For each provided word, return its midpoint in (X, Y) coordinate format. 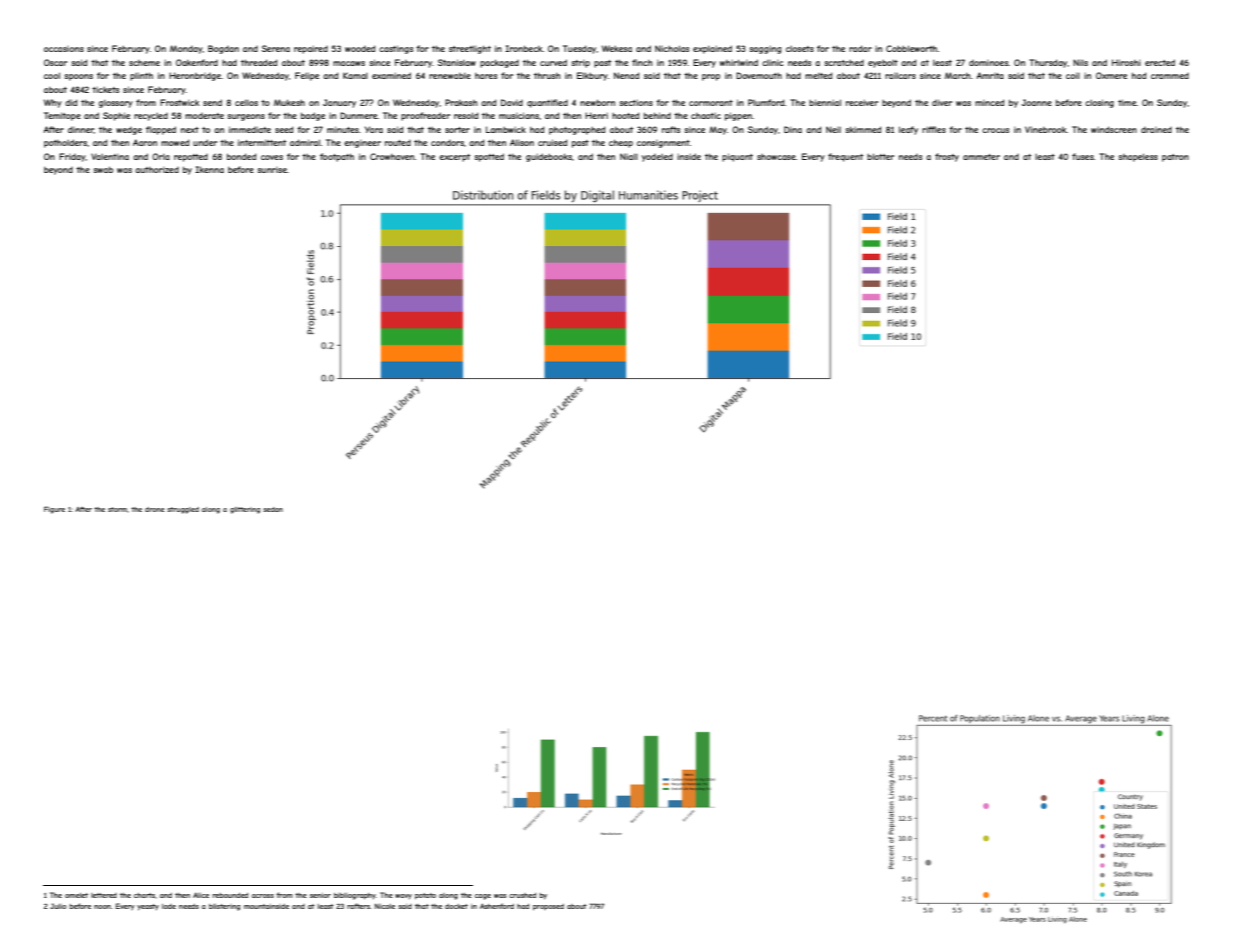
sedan (273, 509)
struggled (183, 510)
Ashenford (497, 906)
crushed (522, 895)
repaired (311, 49)
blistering (224, 907)
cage (483, 897)
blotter (880, 156)
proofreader (425, 116)
